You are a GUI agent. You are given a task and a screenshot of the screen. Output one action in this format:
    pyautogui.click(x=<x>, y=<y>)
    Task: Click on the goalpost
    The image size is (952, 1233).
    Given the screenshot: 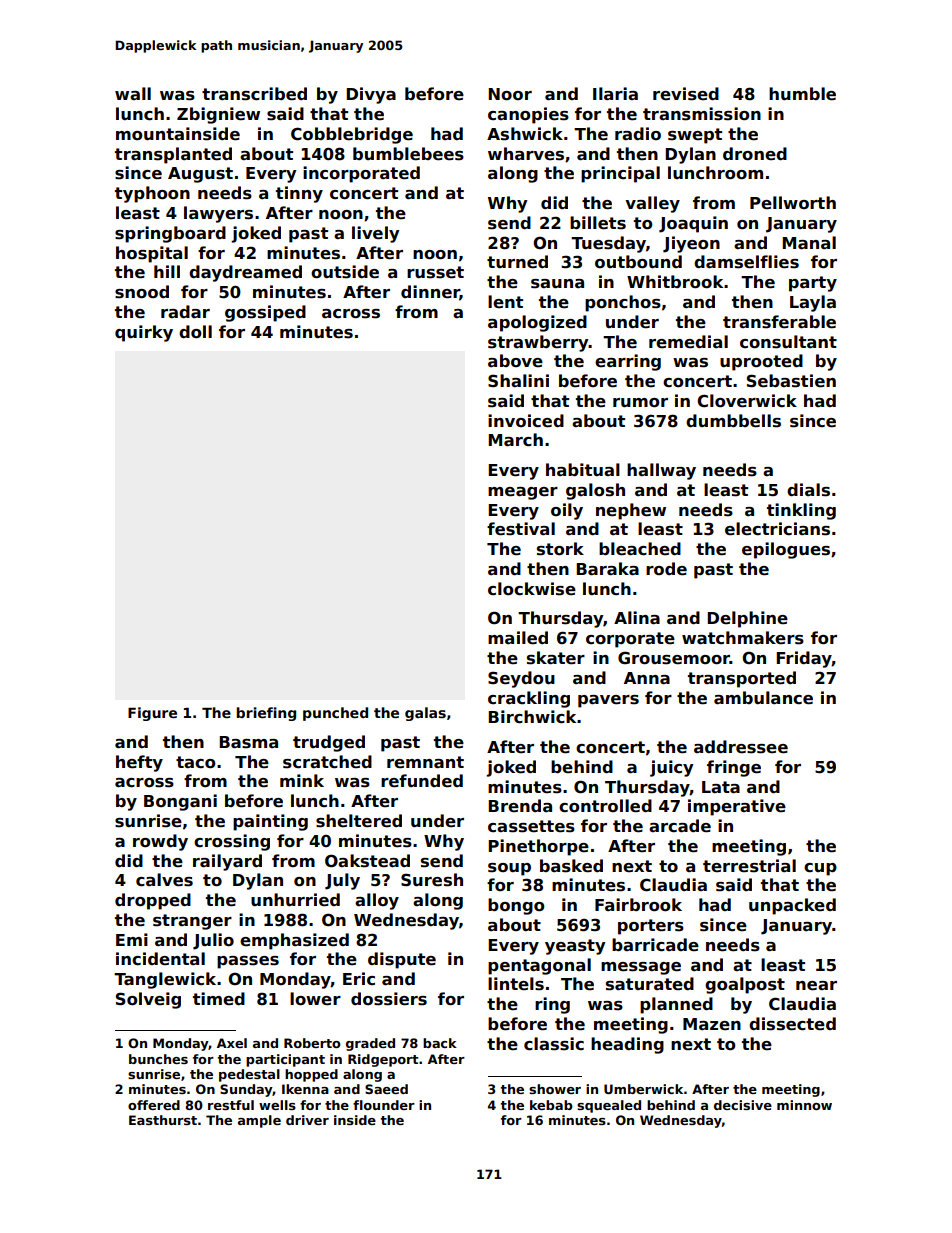 What is the action you would take?
    pyautogui.click(x=745, y=985)
